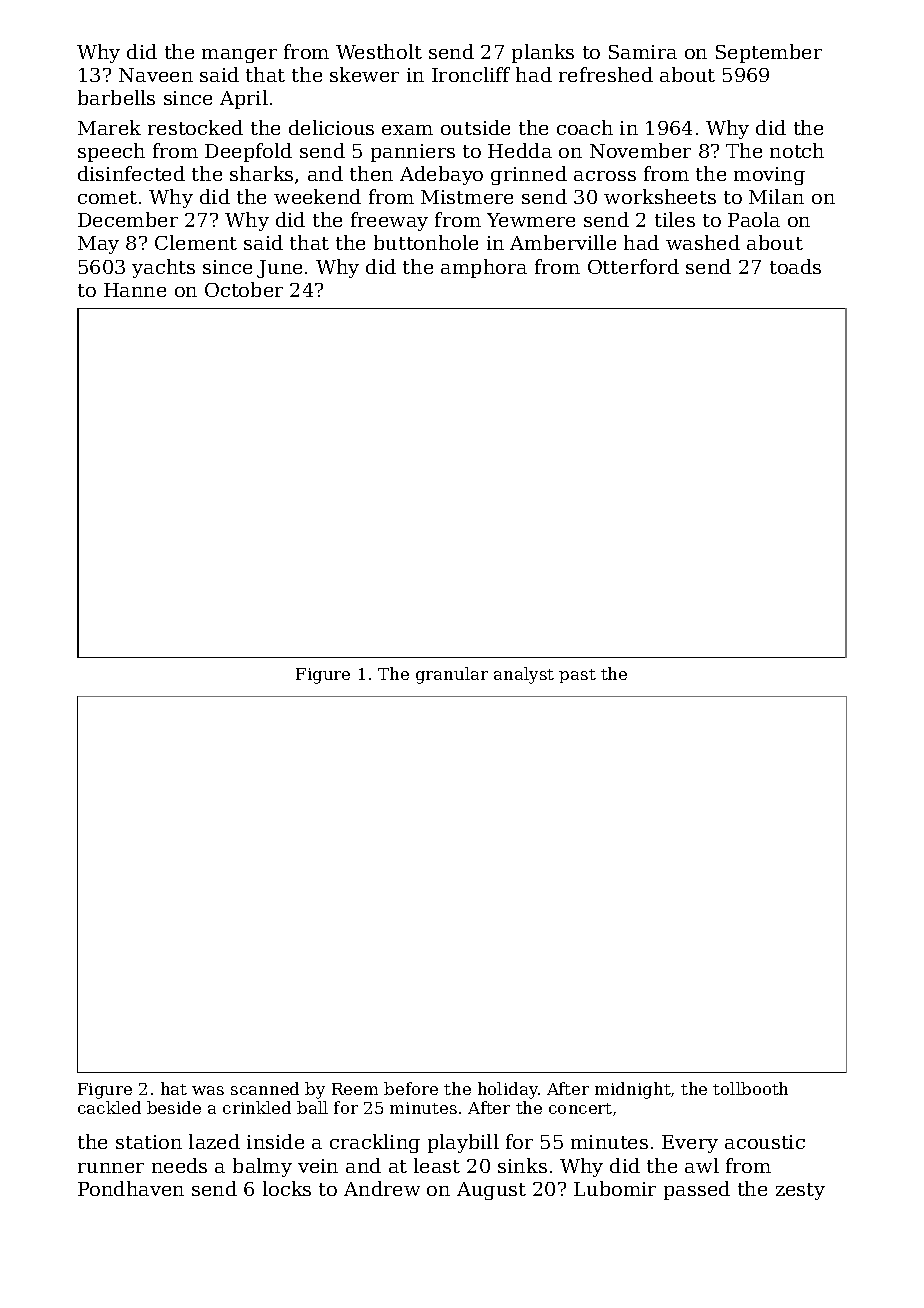 This image has width=924, height=1308. What do you see at coordinates (355, 1089) in the image?
I see `Reem` at bounding box center [355, 1089].
